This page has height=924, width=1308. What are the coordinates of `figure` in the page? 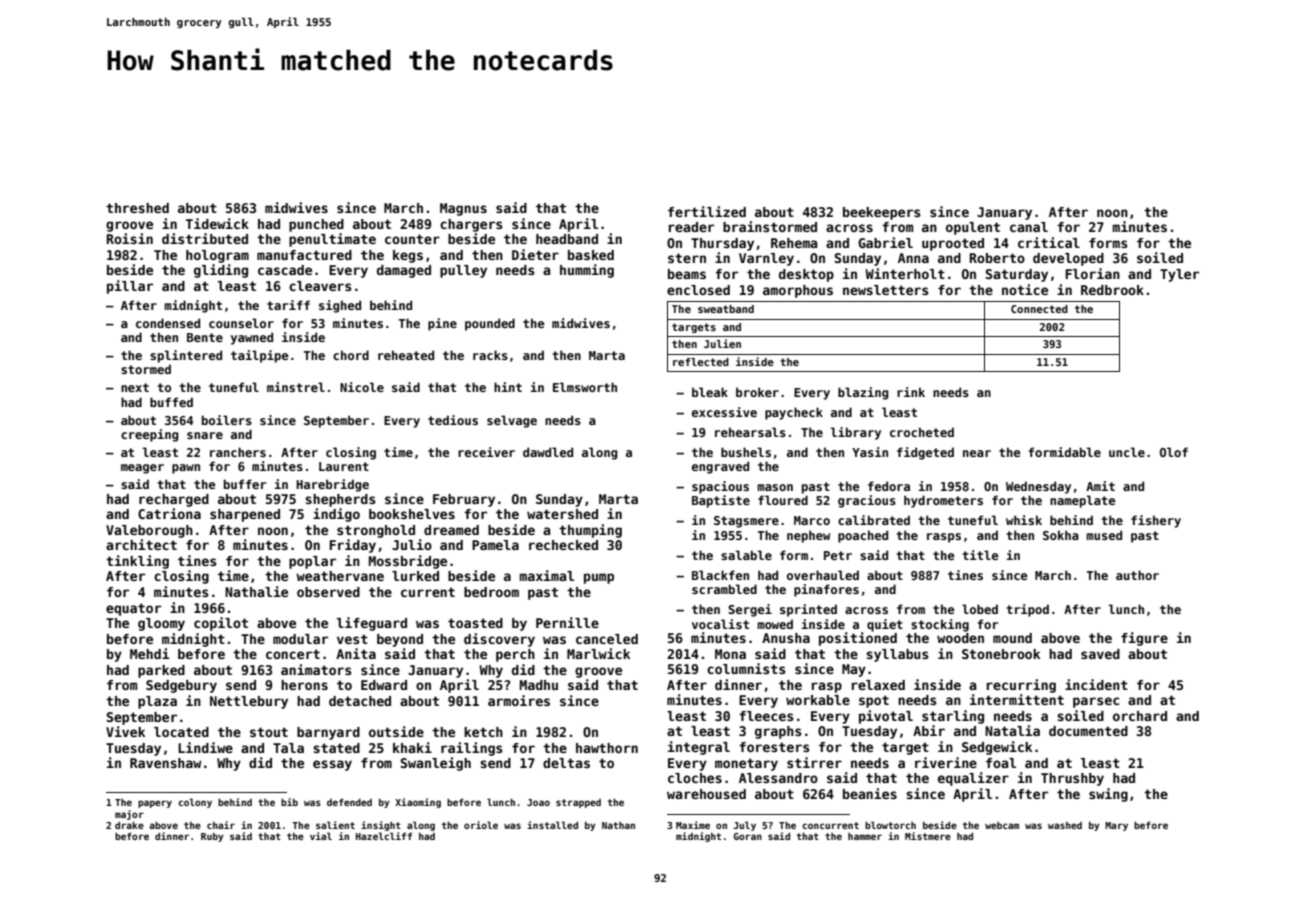 It's located at (1144, 639).
